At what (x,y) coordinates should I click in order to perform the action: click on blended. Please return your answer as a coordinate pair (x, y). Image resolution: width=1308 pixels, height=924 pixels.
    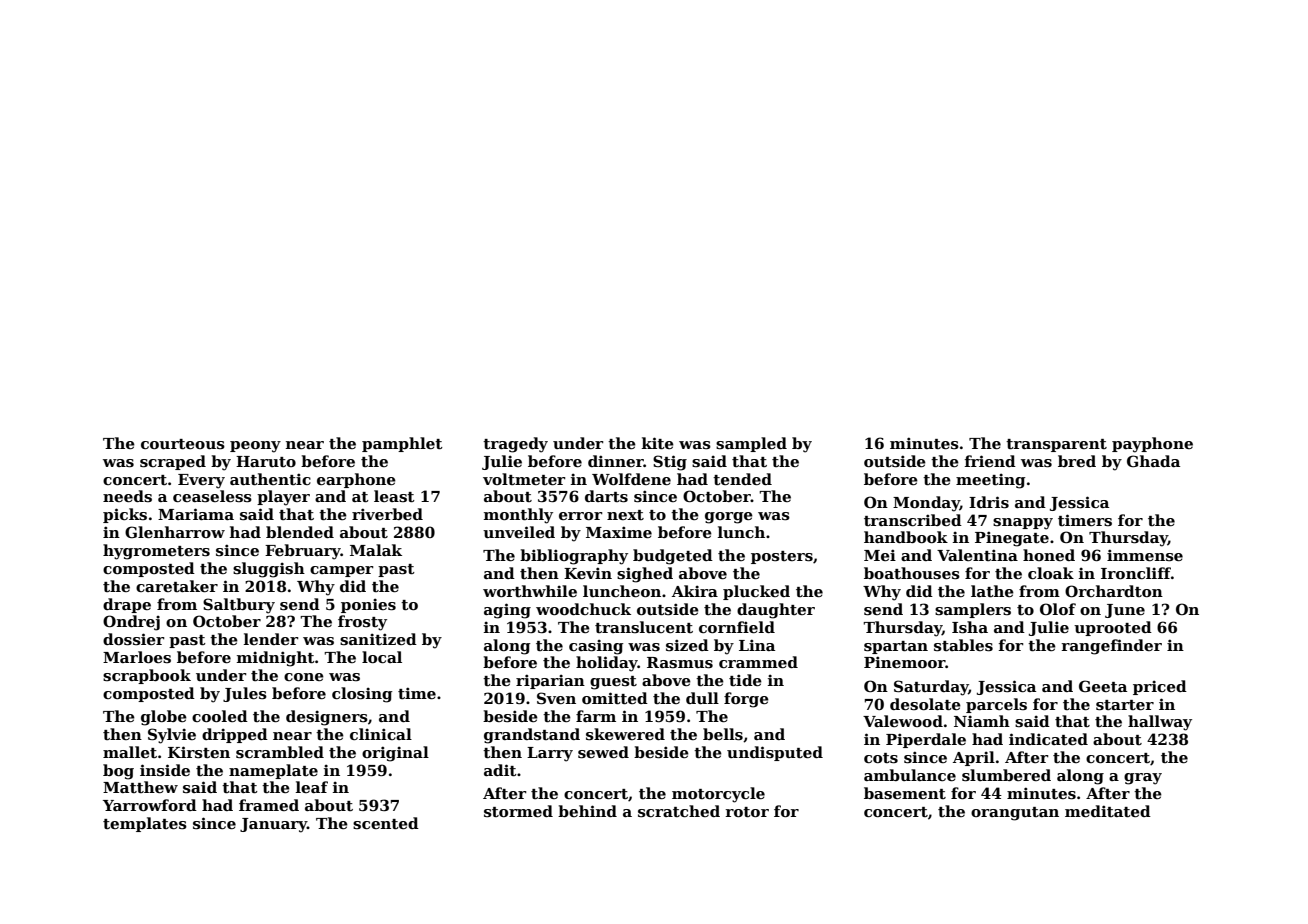
    Looking at the image, I should click on (300, 532).
